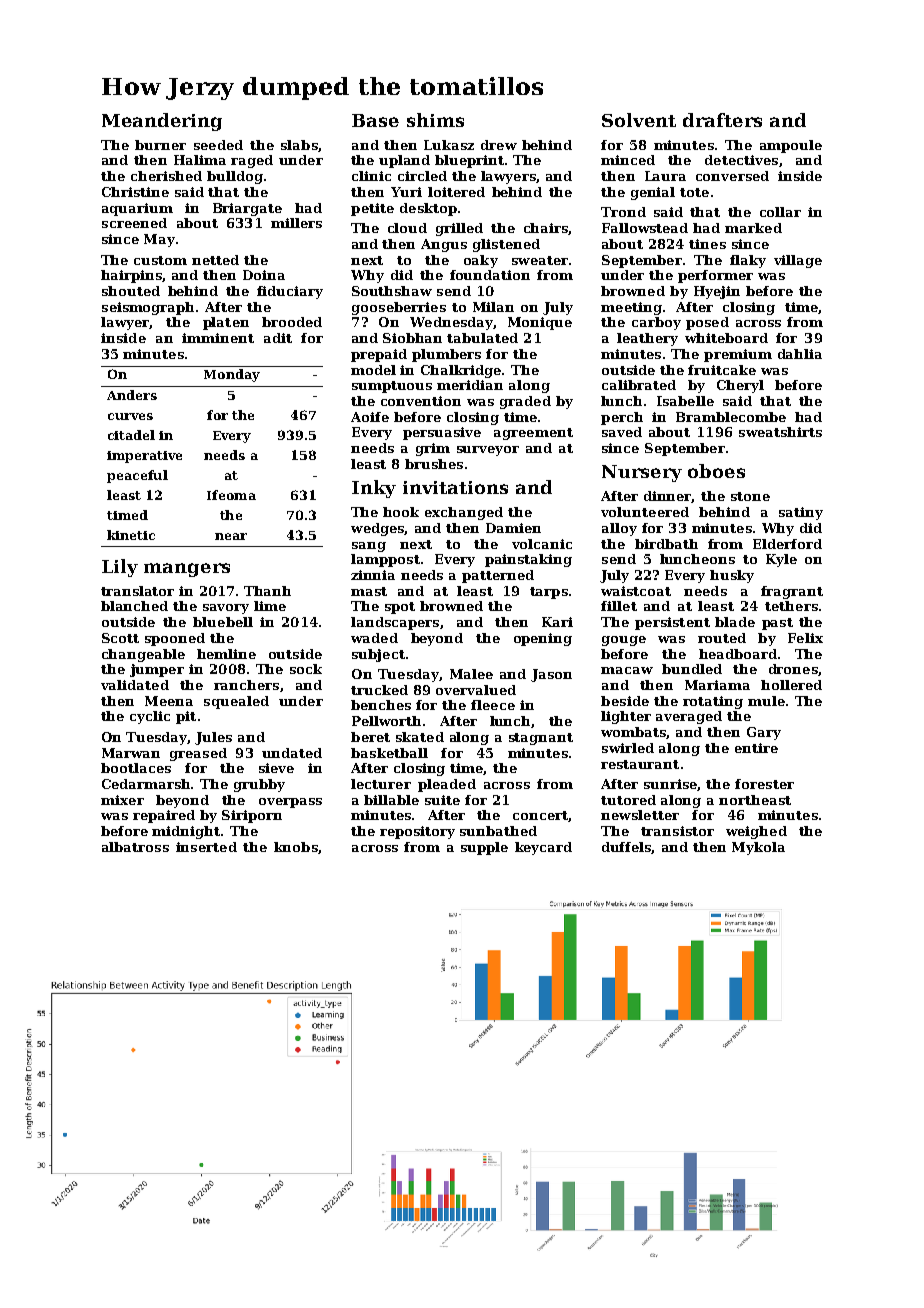 Image resolution: width=924 pixels, height=1308 pixels. I want to click on knobs, so click(296, 847).
